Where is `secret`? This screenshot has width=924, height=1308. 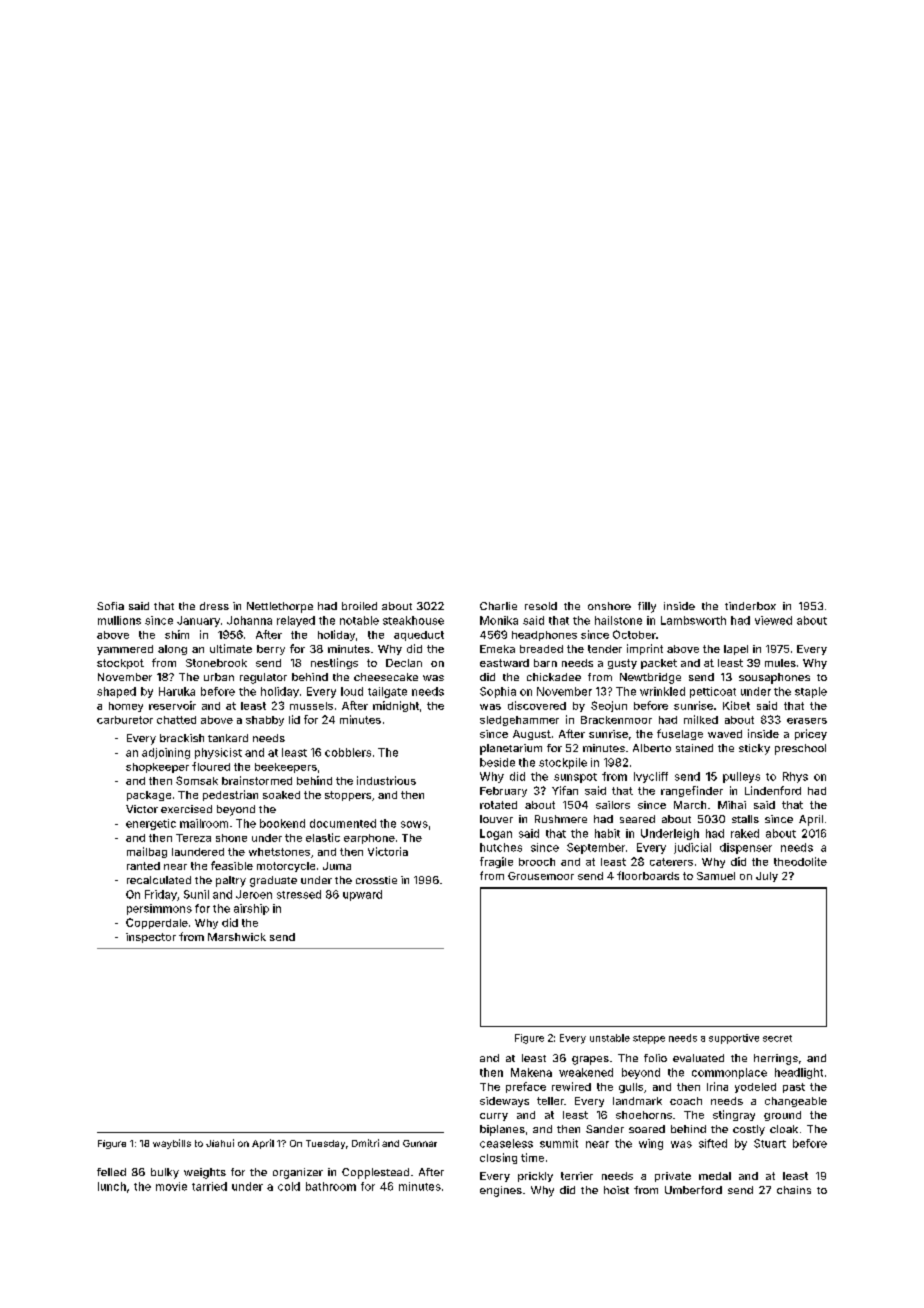
secret is located at coordinates (777, 1038).
